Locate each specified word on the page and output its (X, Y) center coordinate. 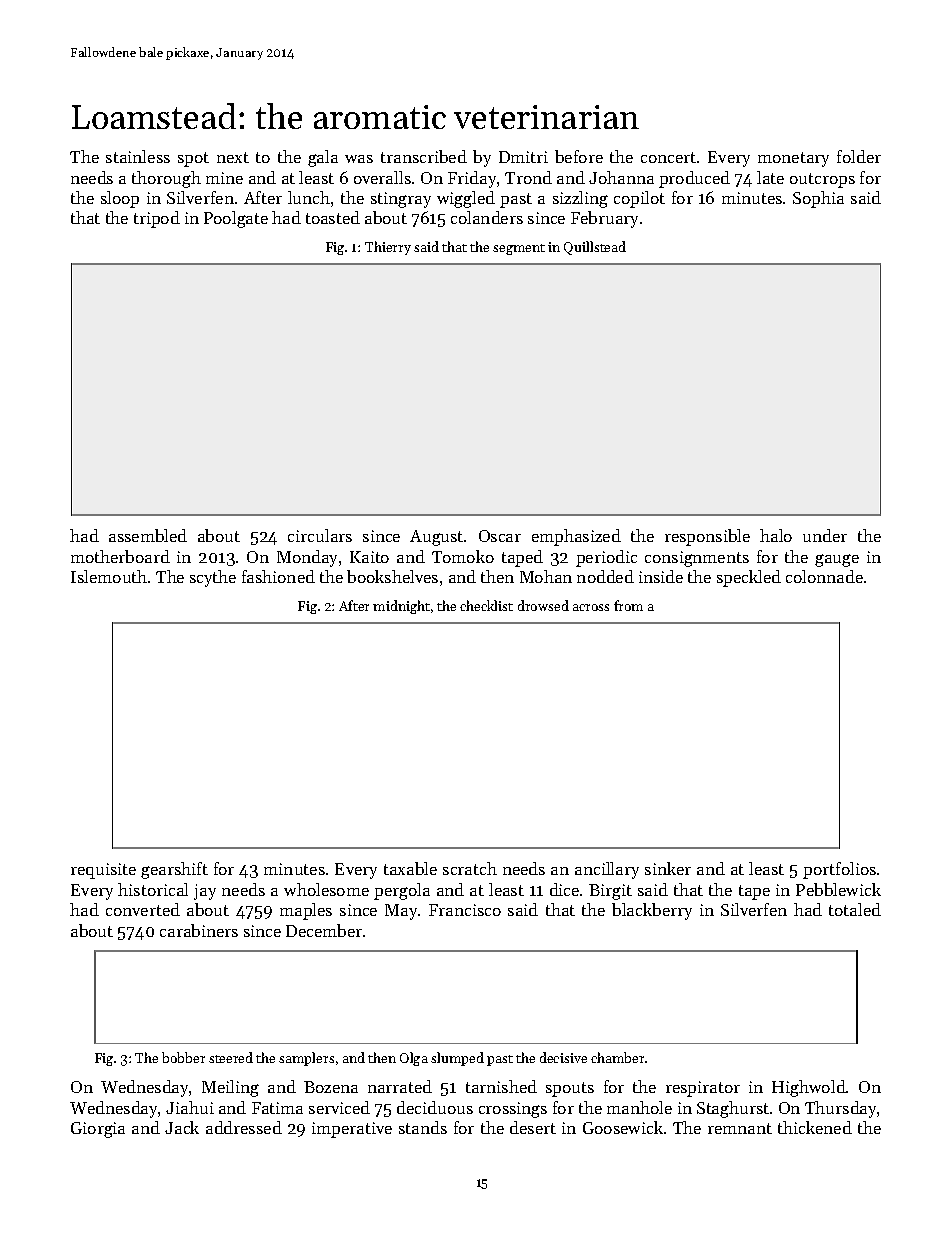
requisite (103, 871)
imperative (352, 1130)
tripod (157, 219)
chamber (617, 1057)
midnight (401, 607)
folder (859, 156)
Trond (528, 177)
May (401, 912)
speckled (749, 578)
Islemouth (109, 576)
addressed (244, 1127)
